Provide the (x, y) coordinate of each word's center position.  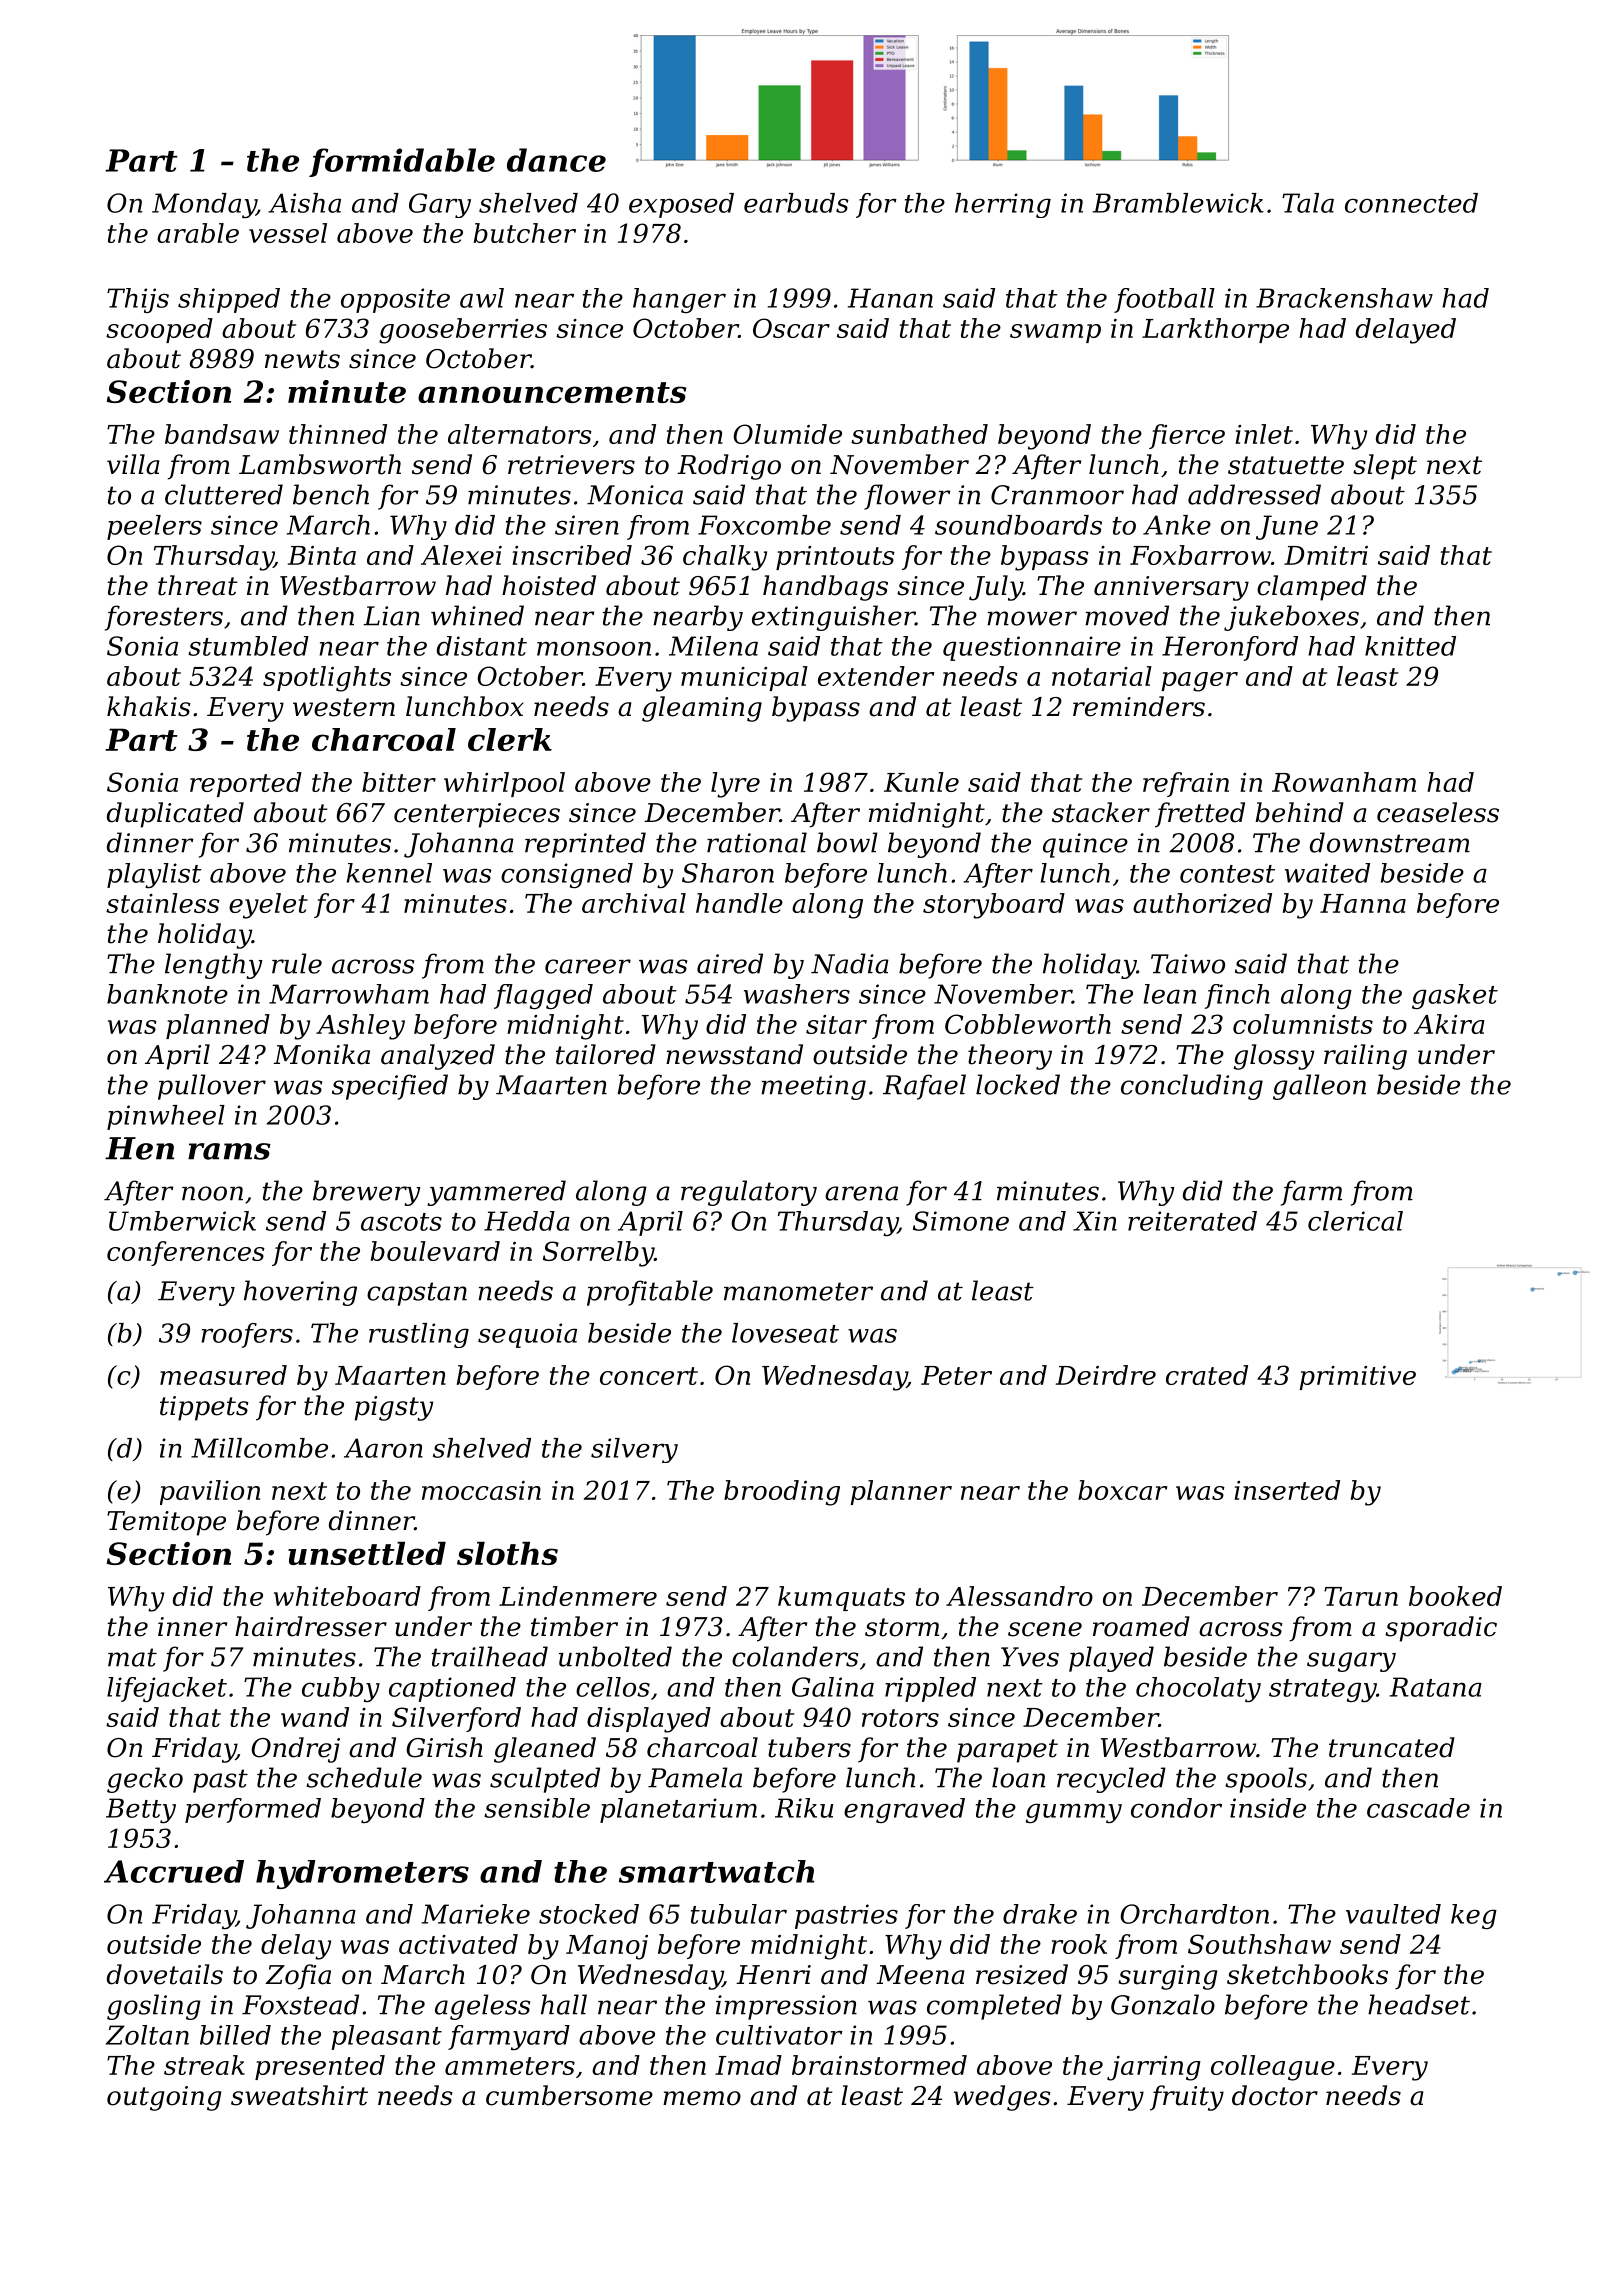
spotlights (327, 679)
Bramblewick (1178, 203)
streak (204, 2065)
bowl (847, 842)
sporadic (1441, 1629)
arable (198, 233)
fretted (1200, 815)
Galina (833, 1687)
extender (876, 676)
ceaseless (1438, 812)
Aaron (383, 1448)
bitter (399, 782)
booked (1455, 1596)
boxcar (1122, 1490)
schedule (364, 1777)
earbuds (796, 203)
